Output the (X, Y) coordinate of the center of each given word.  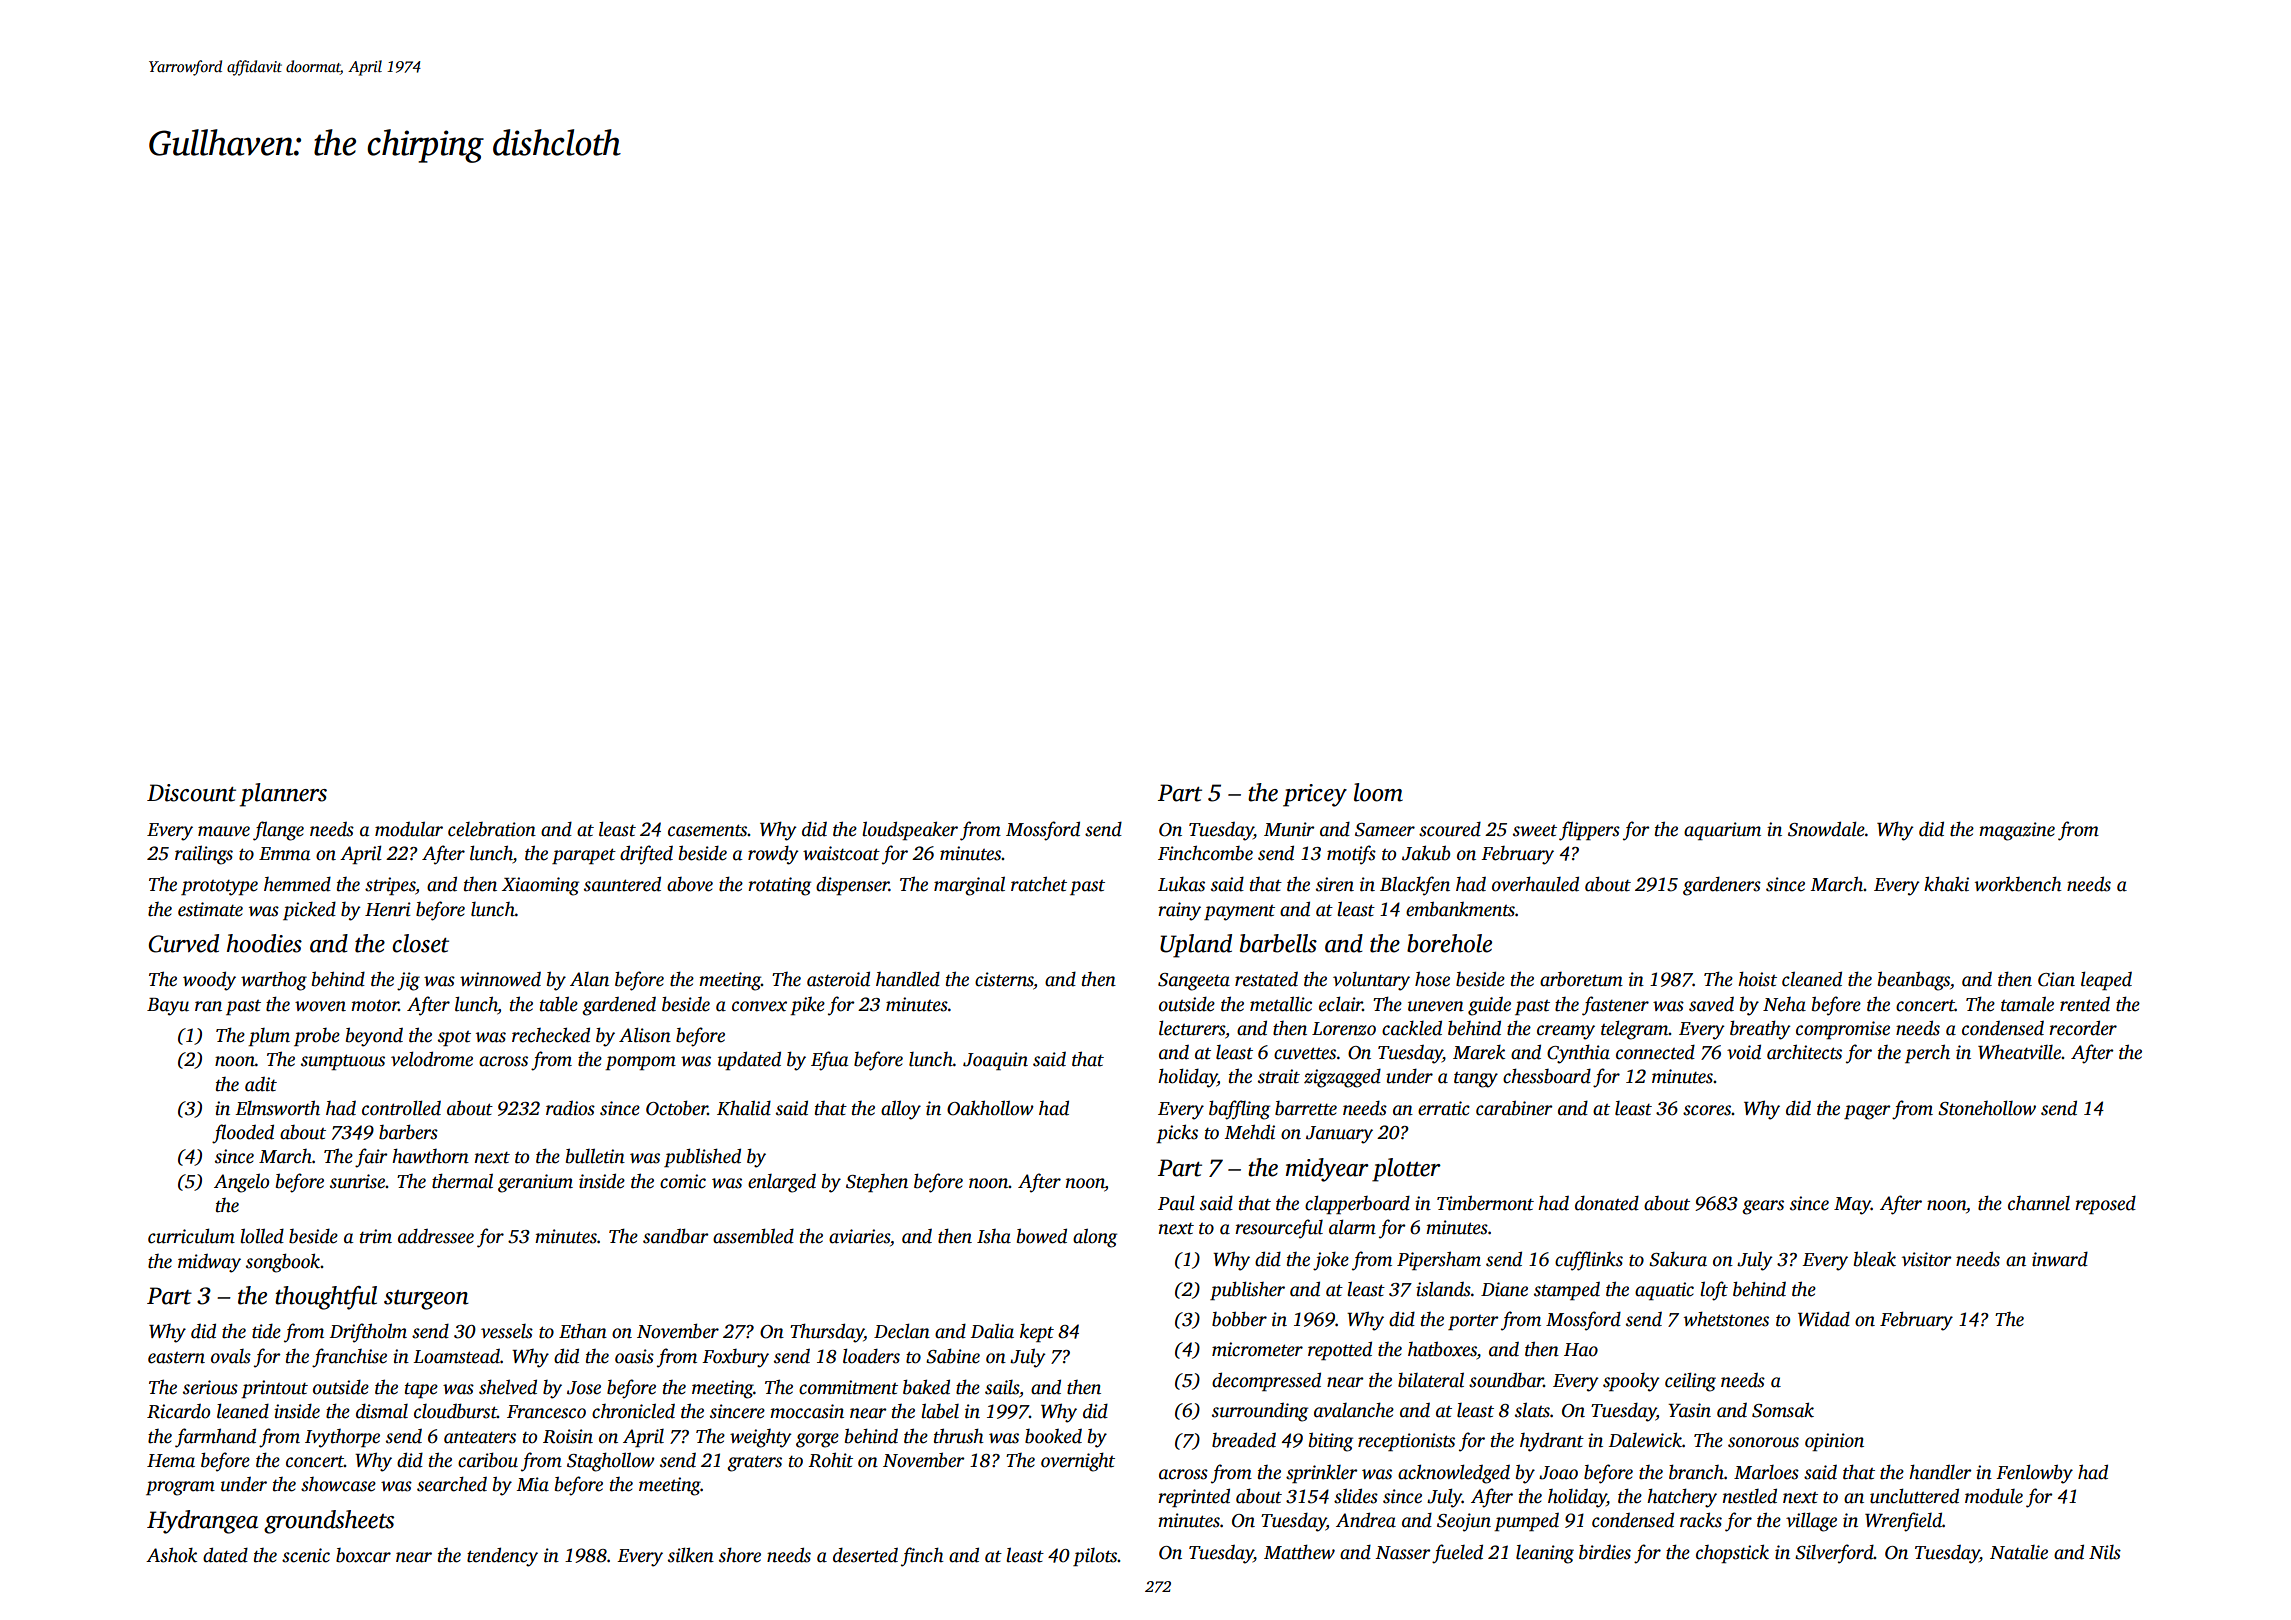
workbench (2018, 884)
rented (2085, 1004)
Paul (1176, 1203)
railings (204, 855)
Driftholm (368, 1333)
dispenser (852, 885)
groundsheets (329, 1522)
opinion (1834, 1442)
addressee (436, 1236)
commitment (848, 1387)
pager (1867, 1112)
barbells (1278, 943)
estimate (210, 909)
